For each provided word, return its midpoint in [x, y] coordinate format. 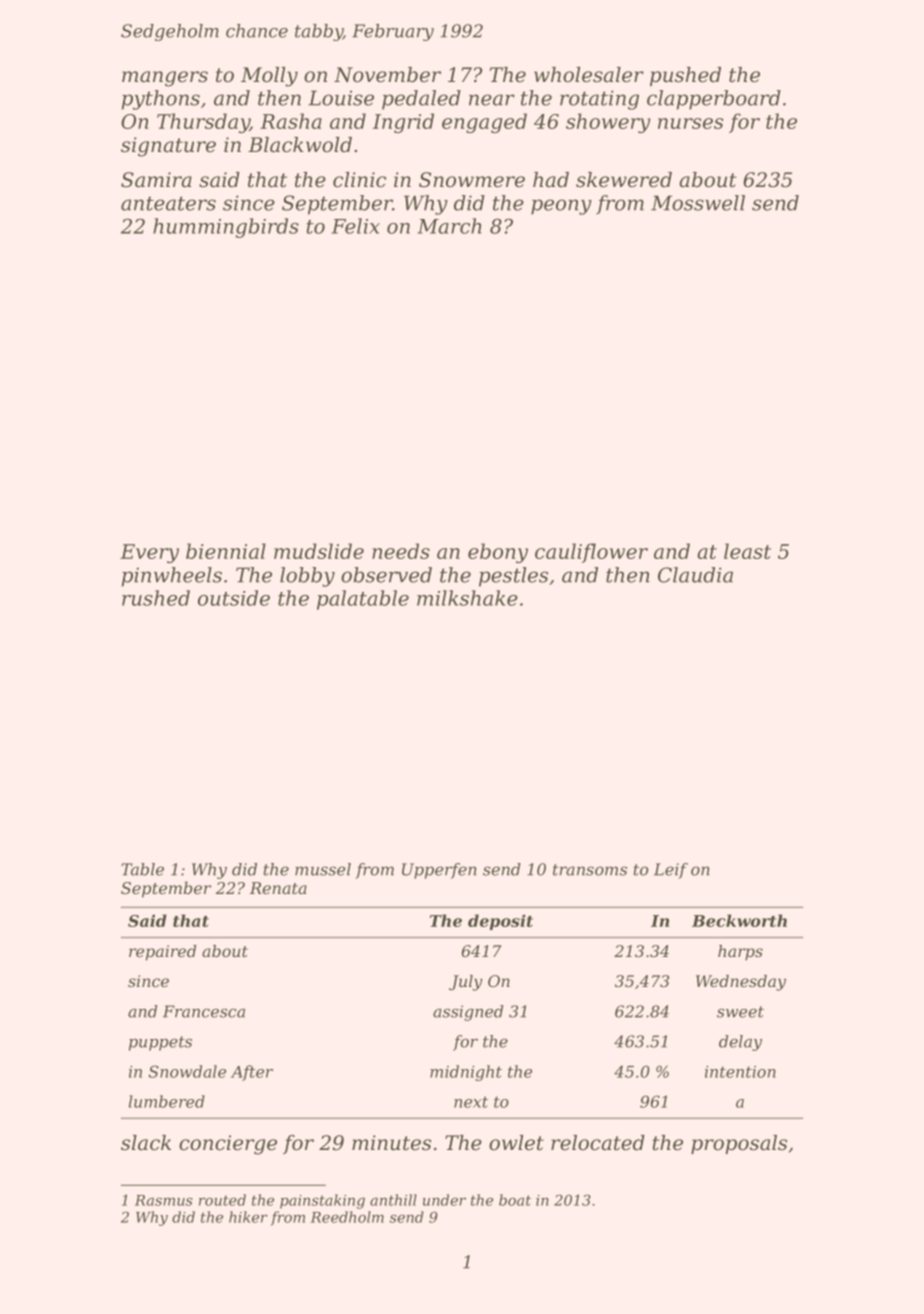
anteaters [168, 203]
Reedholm [347, 1217]
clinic [359, 180]
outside [234, 598]
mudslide [319, 551]
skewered [624, 180]
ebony [498, 553]
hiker [248, 1217]
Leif [671, 871]
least [747, 551]
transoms [590, 870]
